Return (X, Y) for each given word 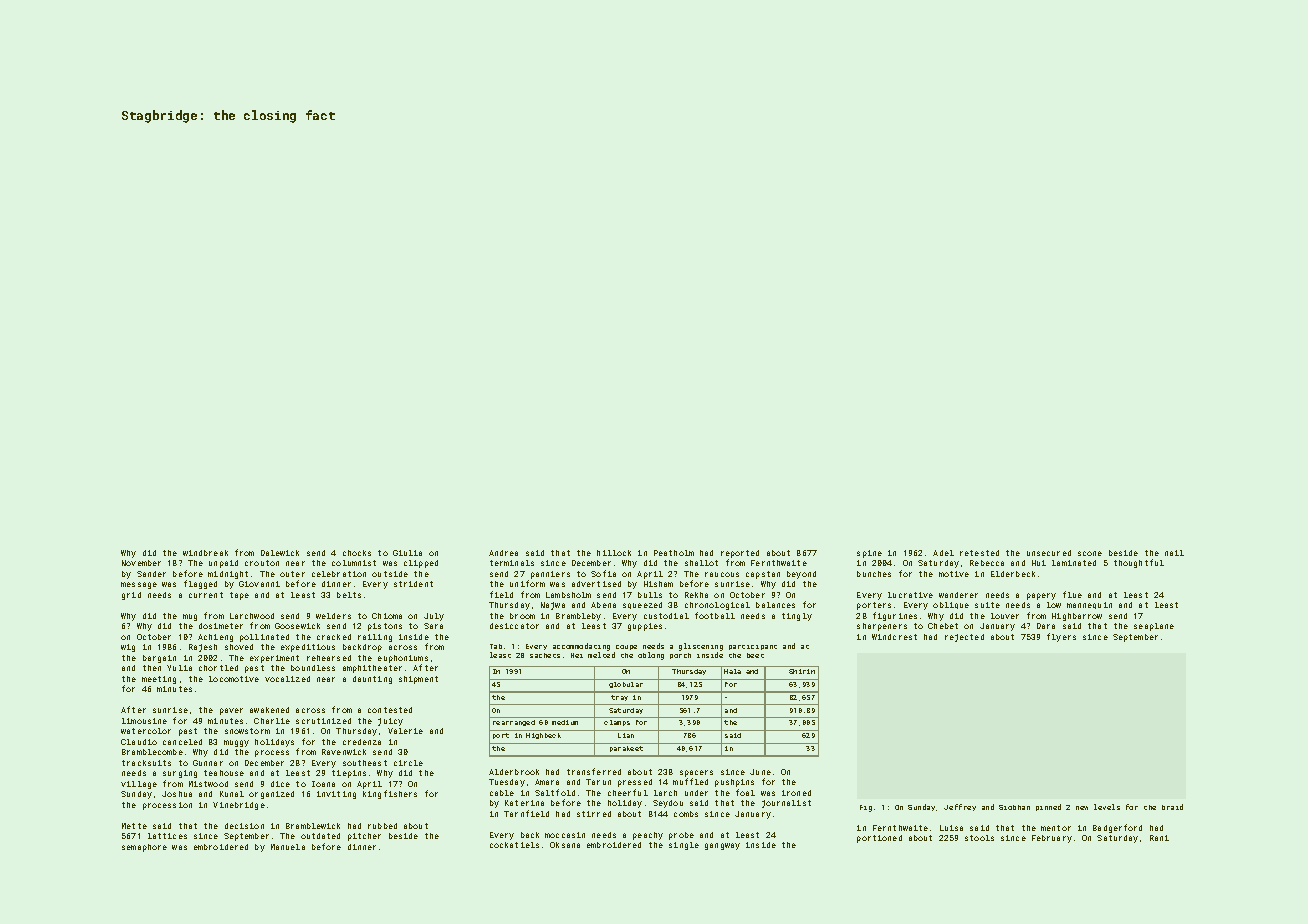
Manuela (288, 847)
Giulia (407, 553)
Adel (943, 553)
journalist (786, 804)
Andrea (503, 553)
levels (1107, 807)
